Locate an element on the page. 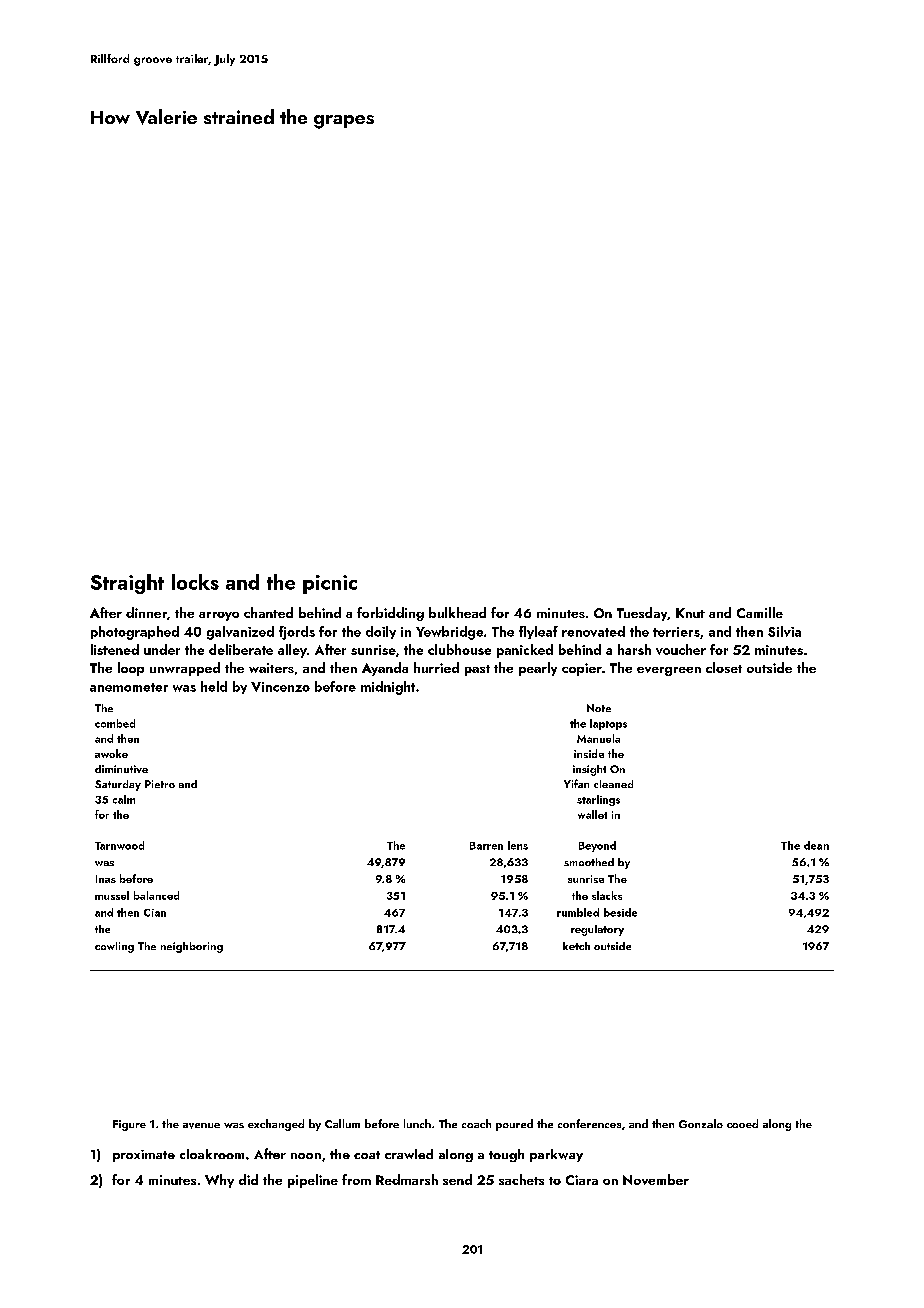 The image size is (924, 1308). midnight is located at coordinates (388, 688).
